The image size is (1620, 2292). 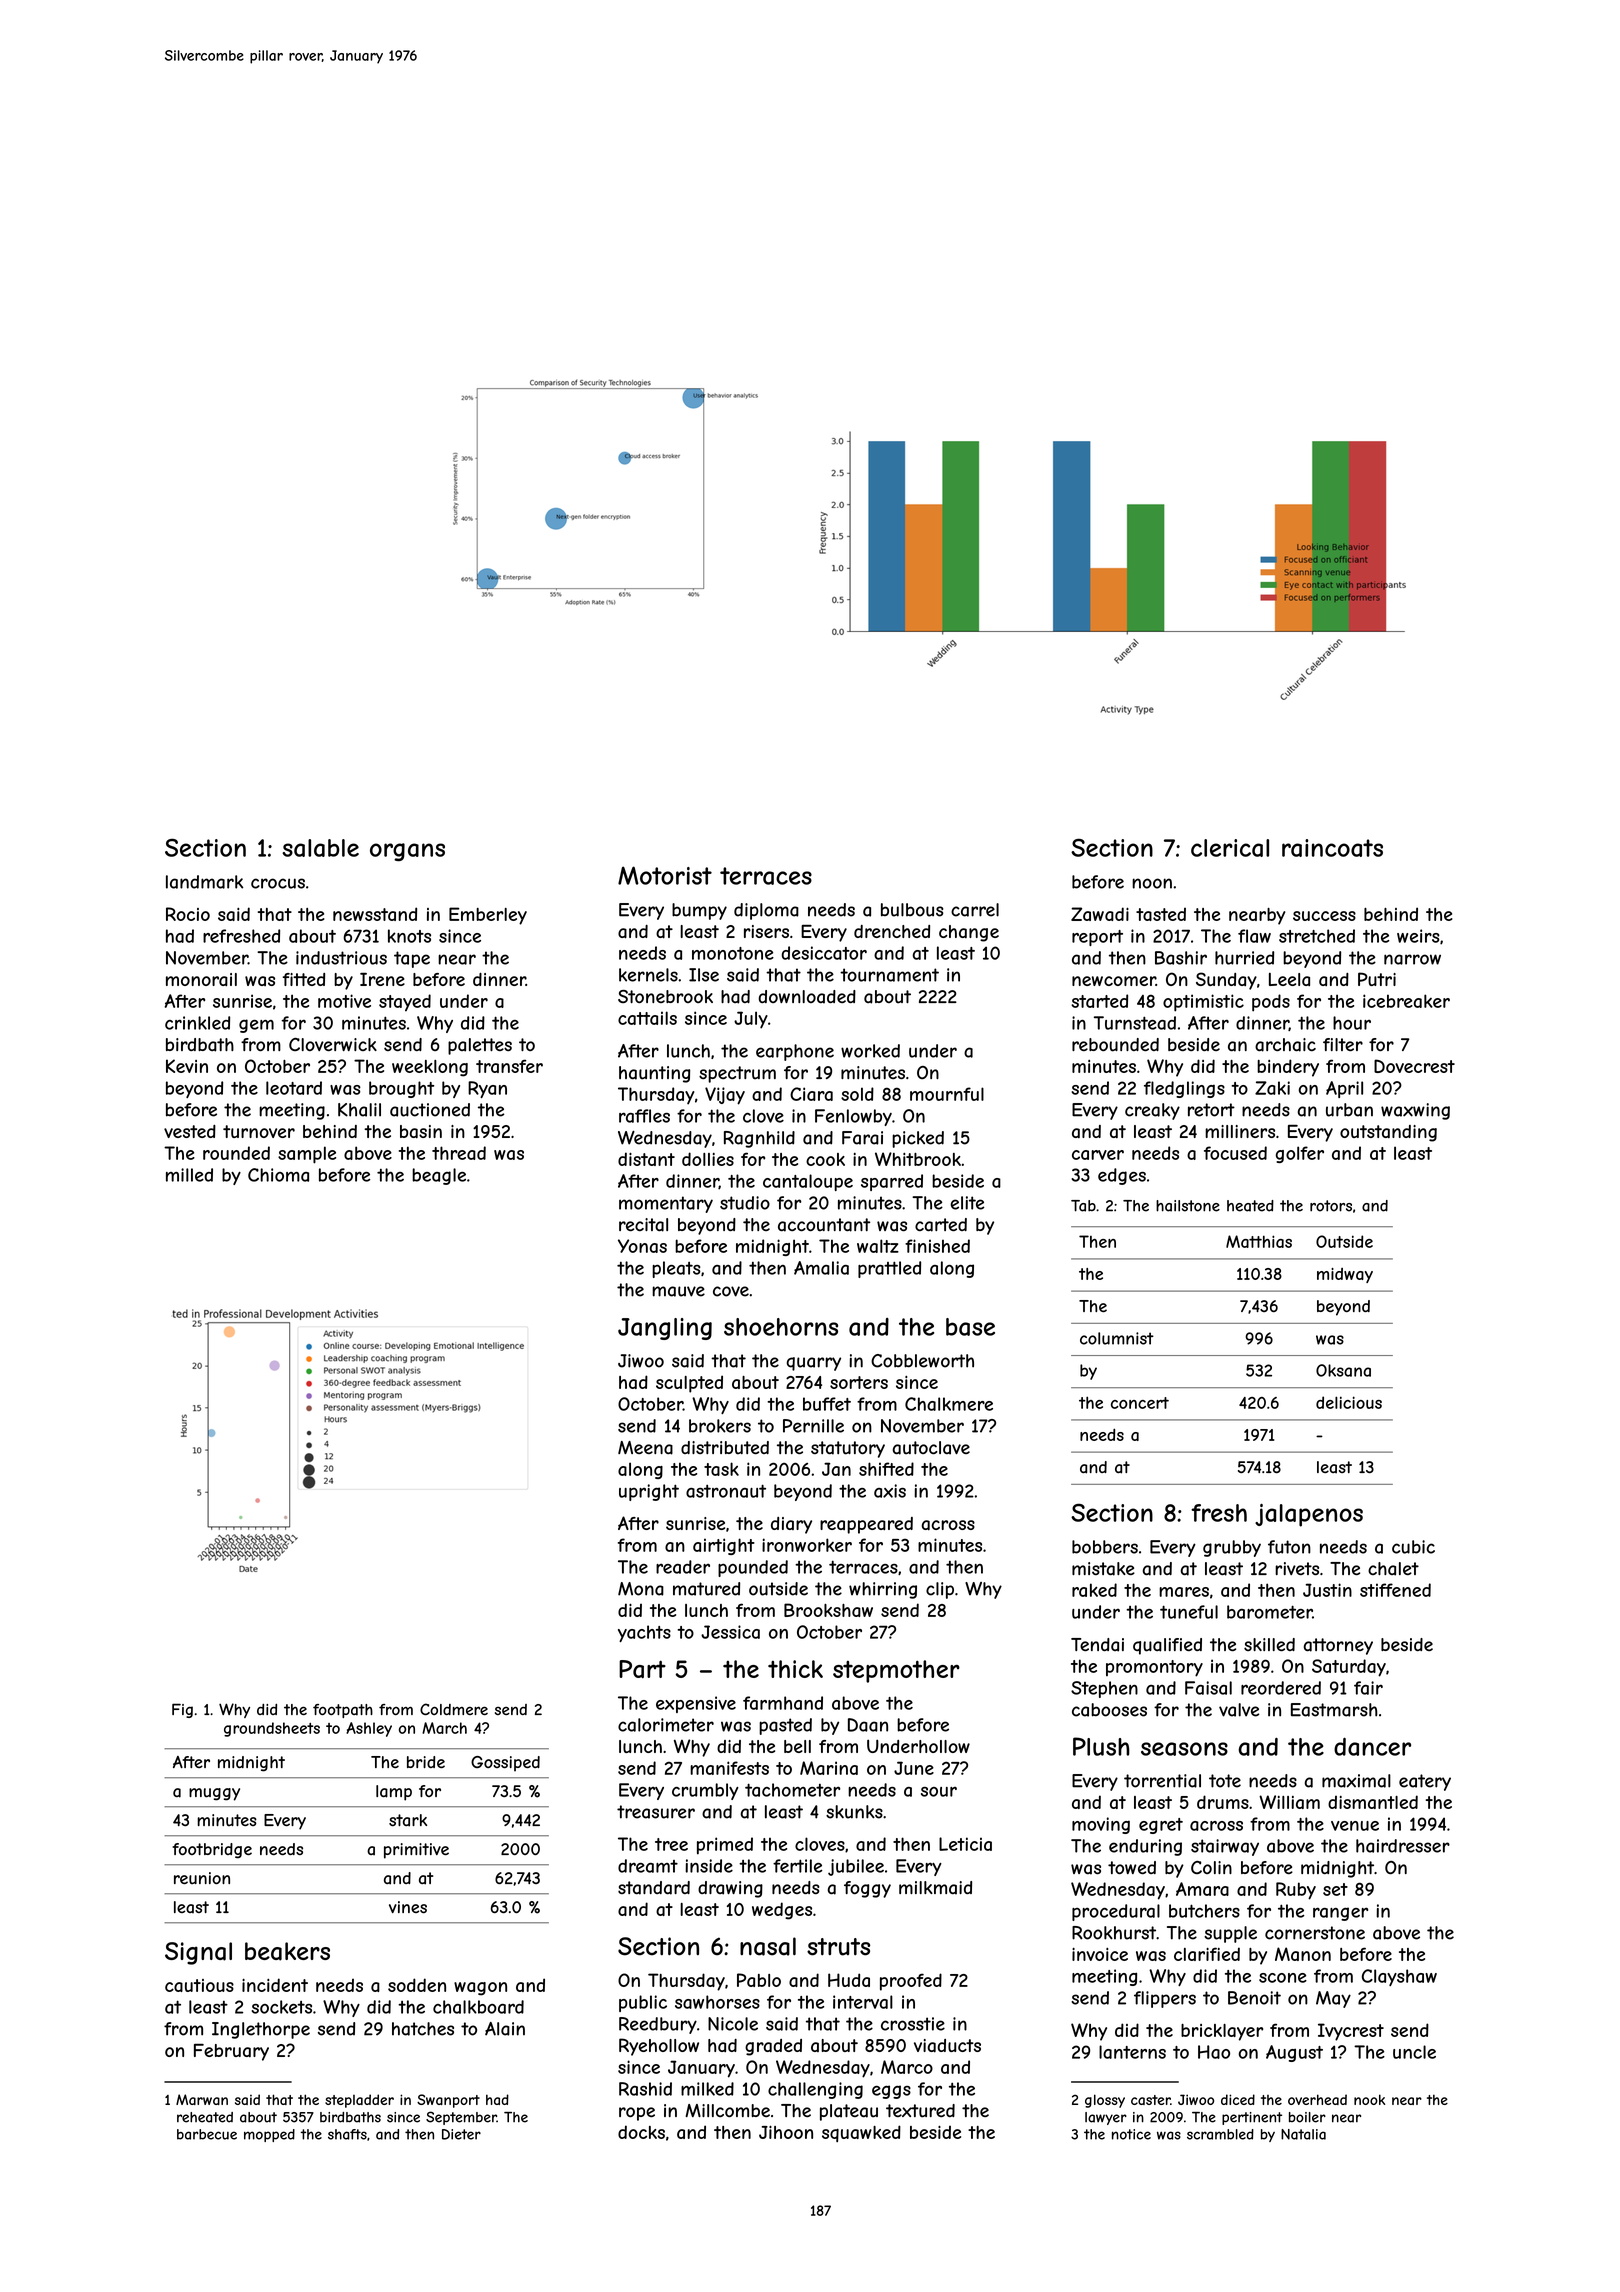 What do you see at coordinates (1377, 979) in the screenshot?
I see `Putri` at bounding box center [1377, 979].
